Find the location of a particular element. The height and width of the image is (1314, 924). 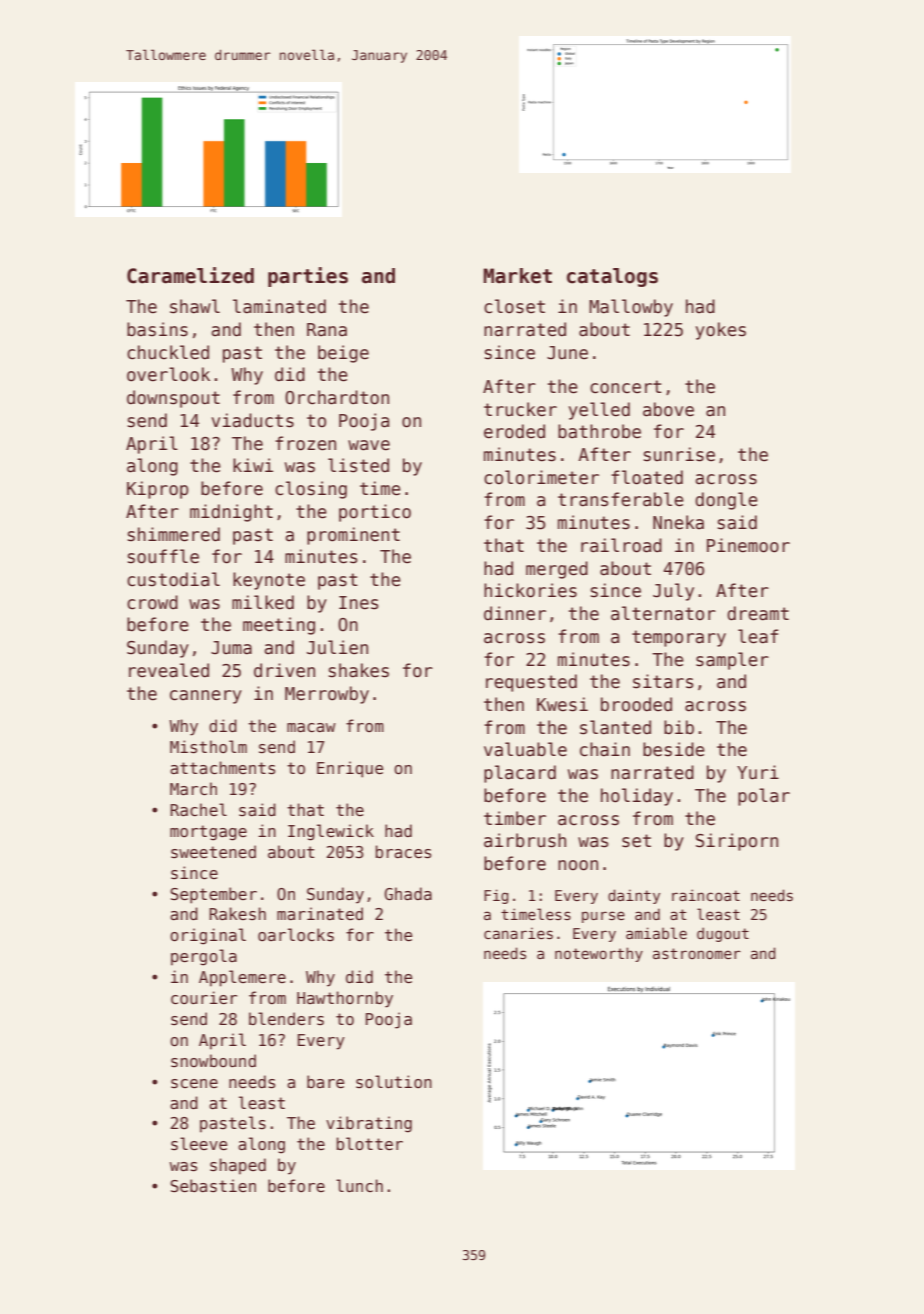

blotter is located at coordinates (370, 1144).
